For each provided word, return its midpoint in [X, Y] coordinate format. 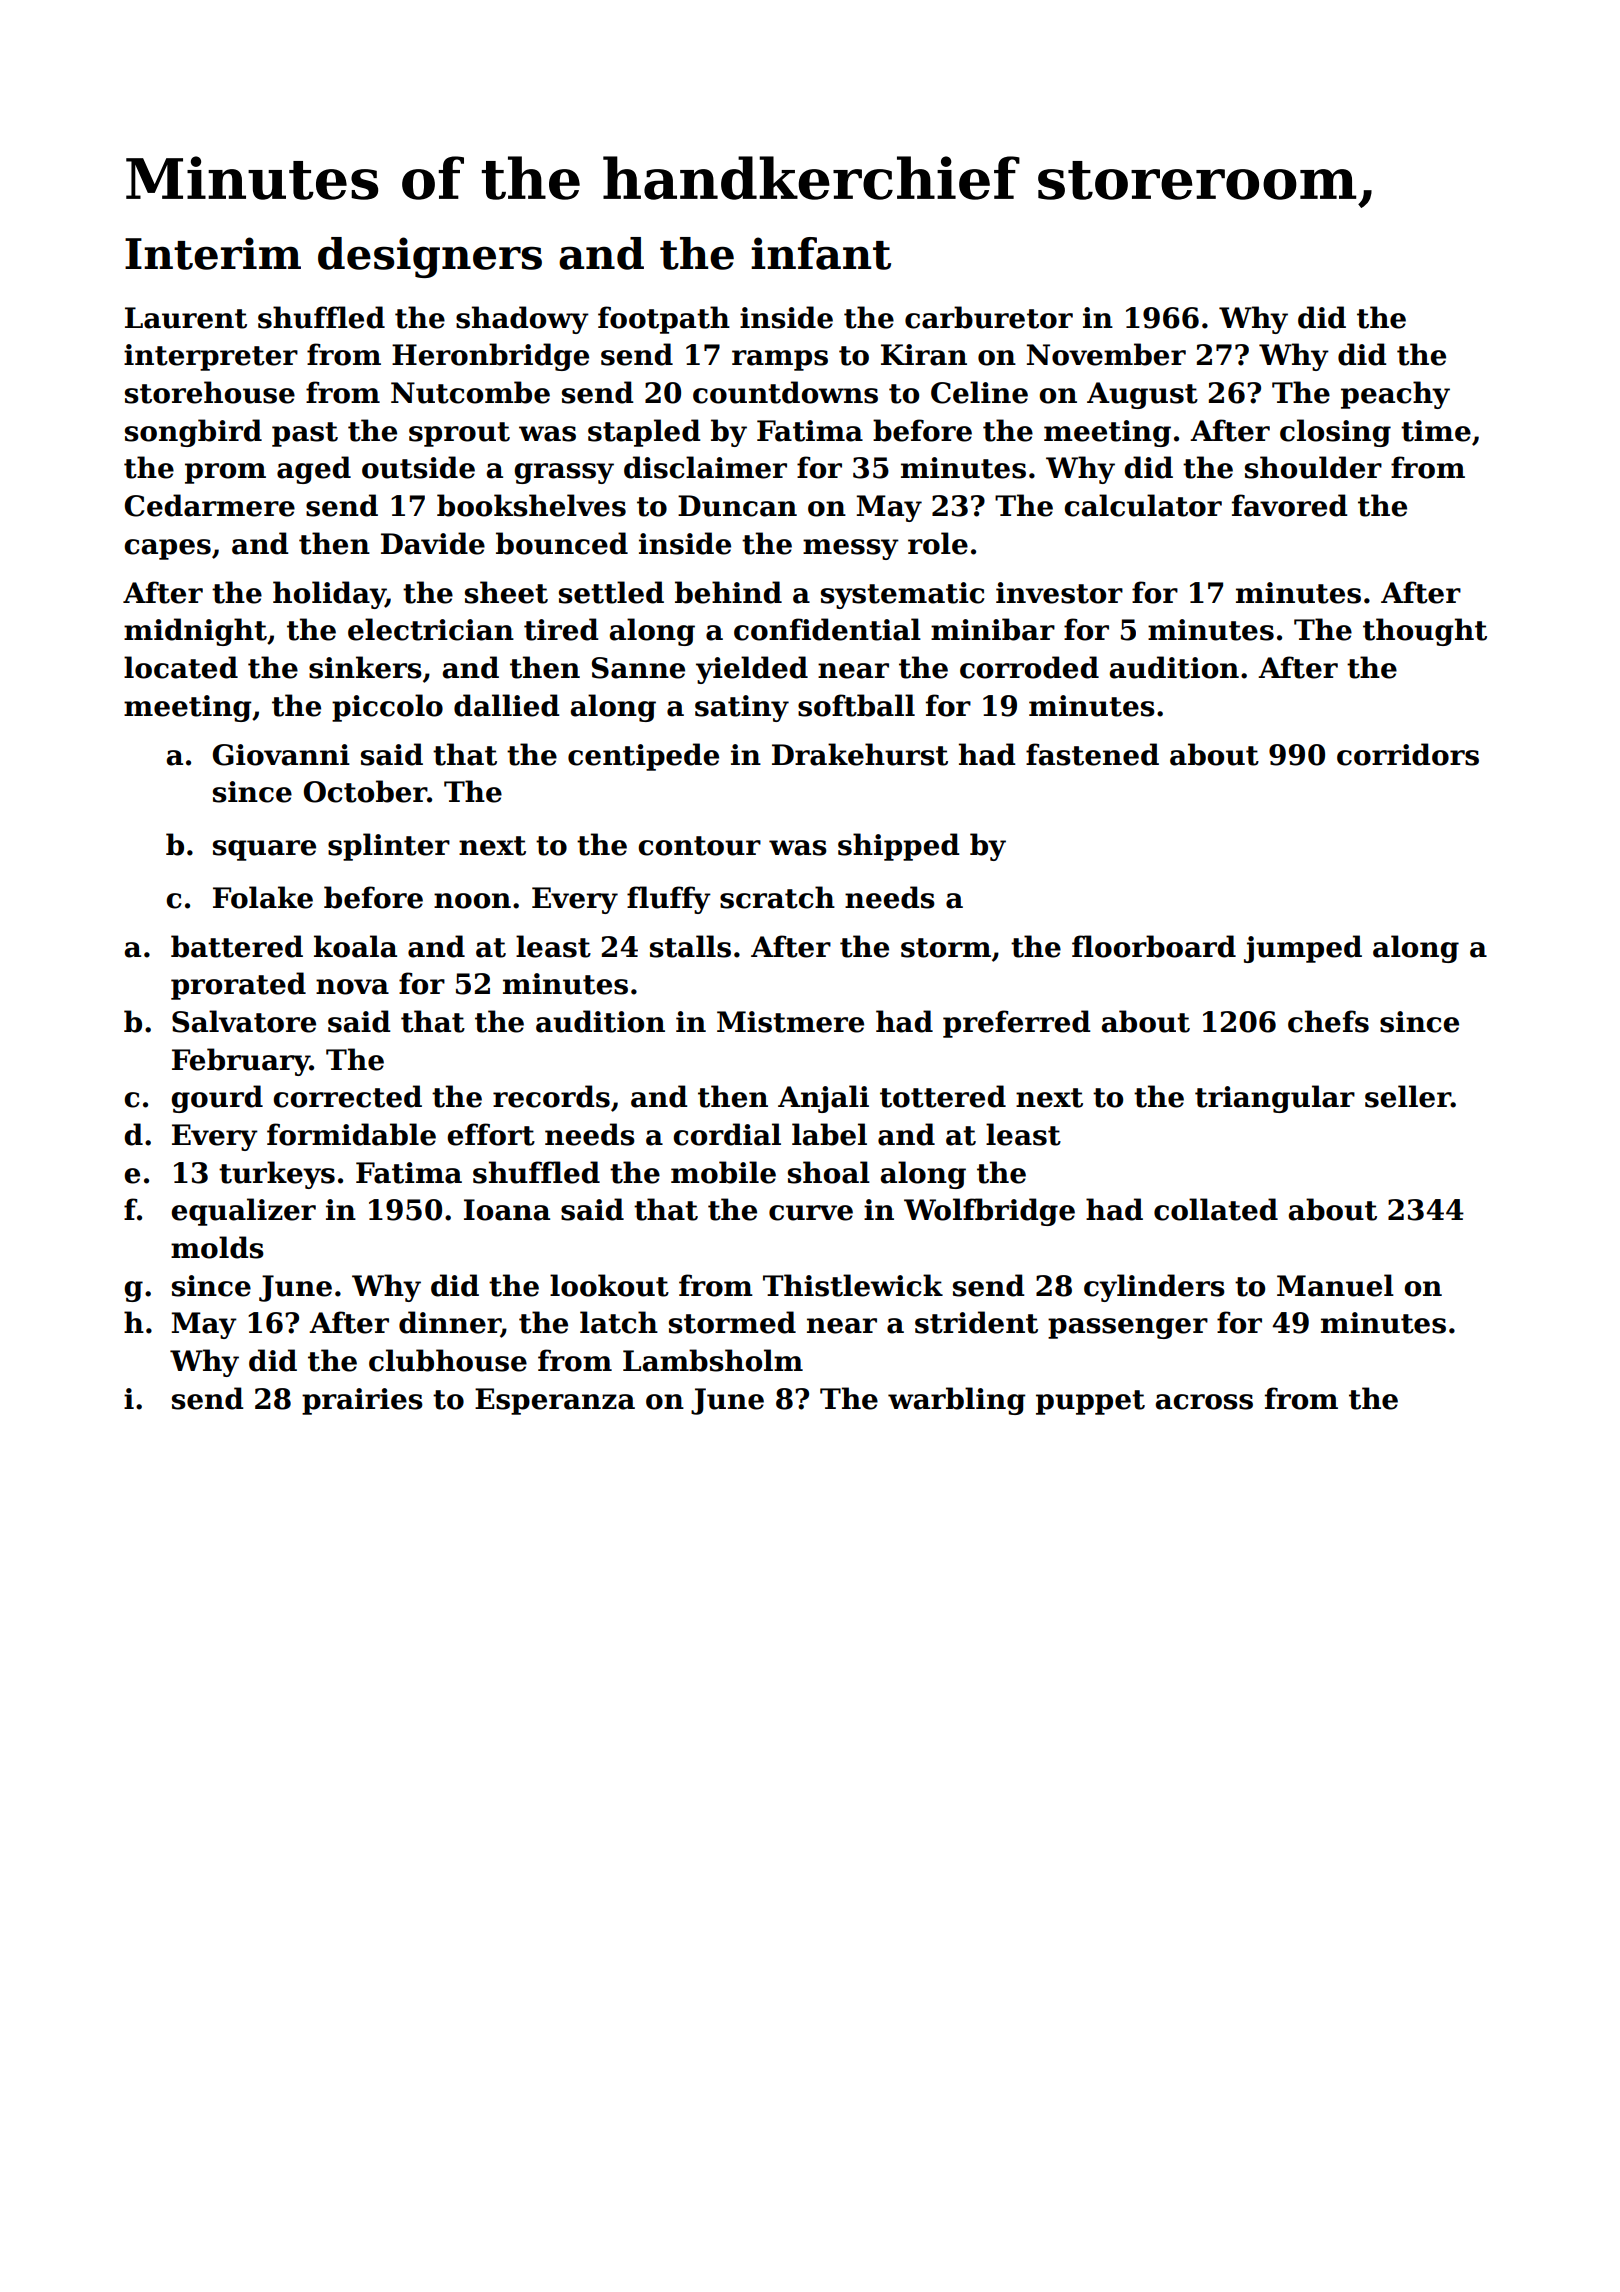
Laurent [186, 318]
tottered [943, 1096]
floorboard [1154, 946]
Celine [979, 392]
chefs [1328, 1021]
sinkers [365, 667]
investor [1059, 593]
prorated [238, 986]
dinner [450, 1323]
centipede [643, 757]
